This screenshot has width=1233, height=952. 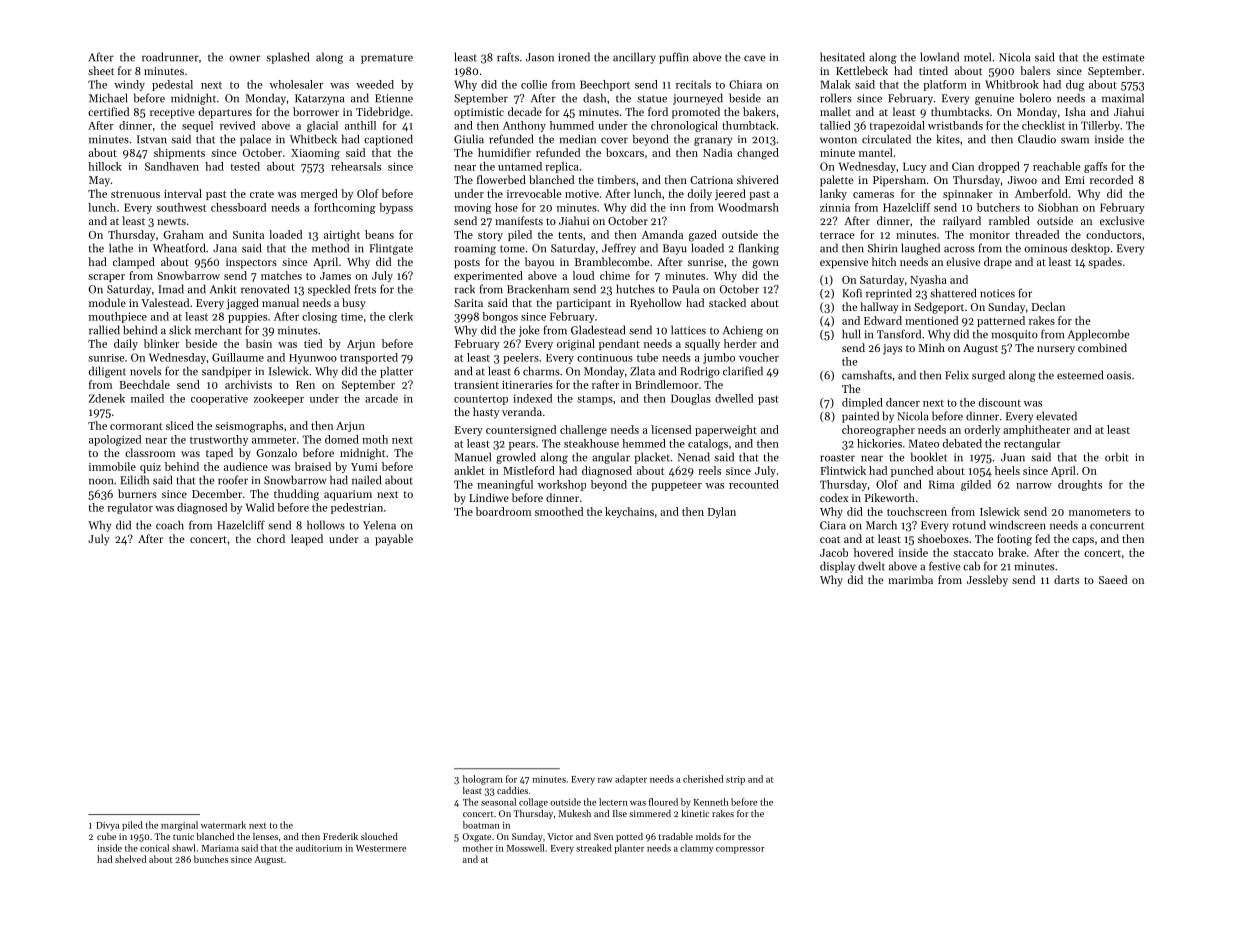 I want to click on brake, so click(x=1012, y=552).
